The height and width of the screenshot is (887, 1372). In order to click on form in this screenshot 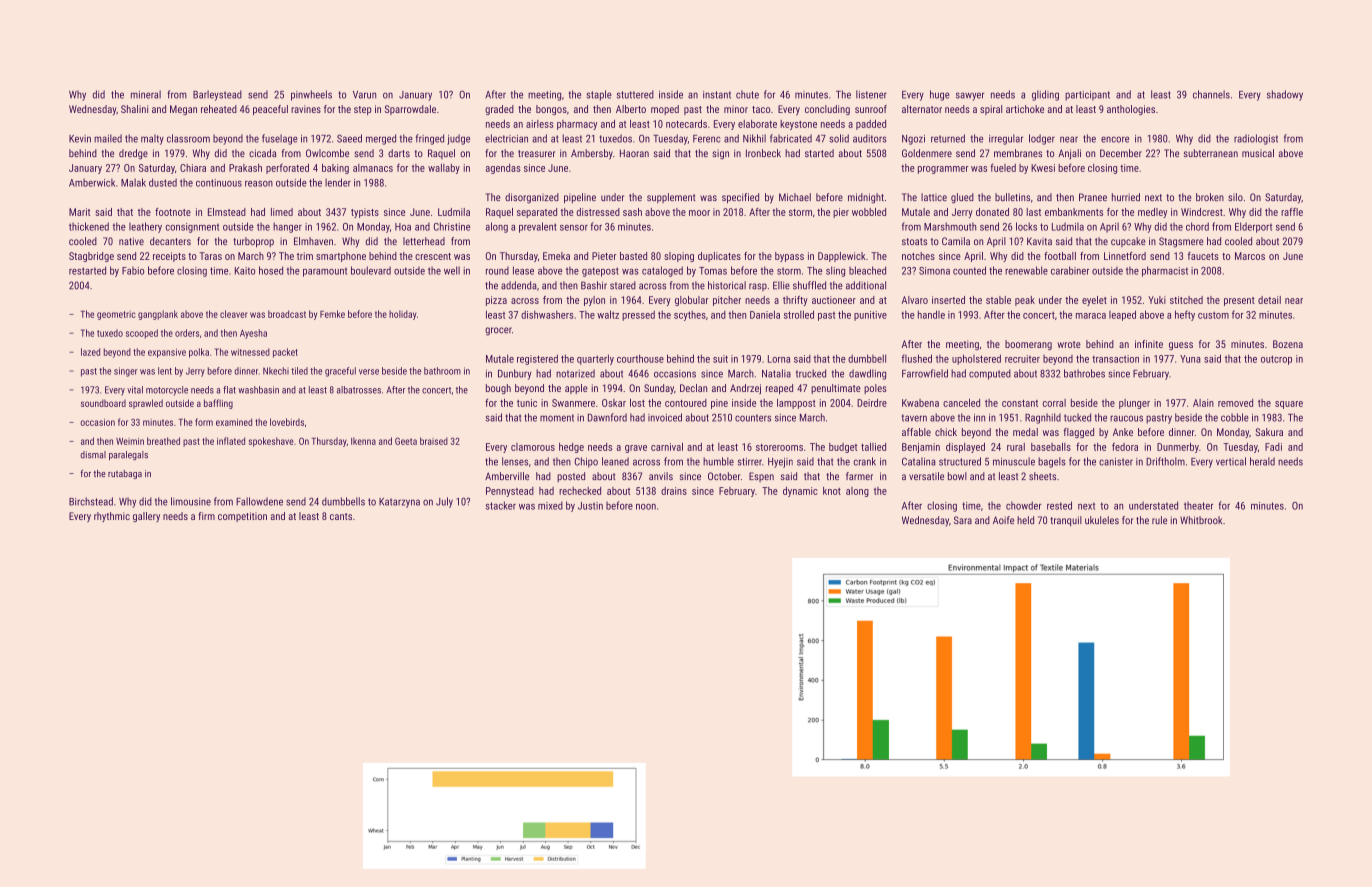, I will do `click(204, 422)`.
